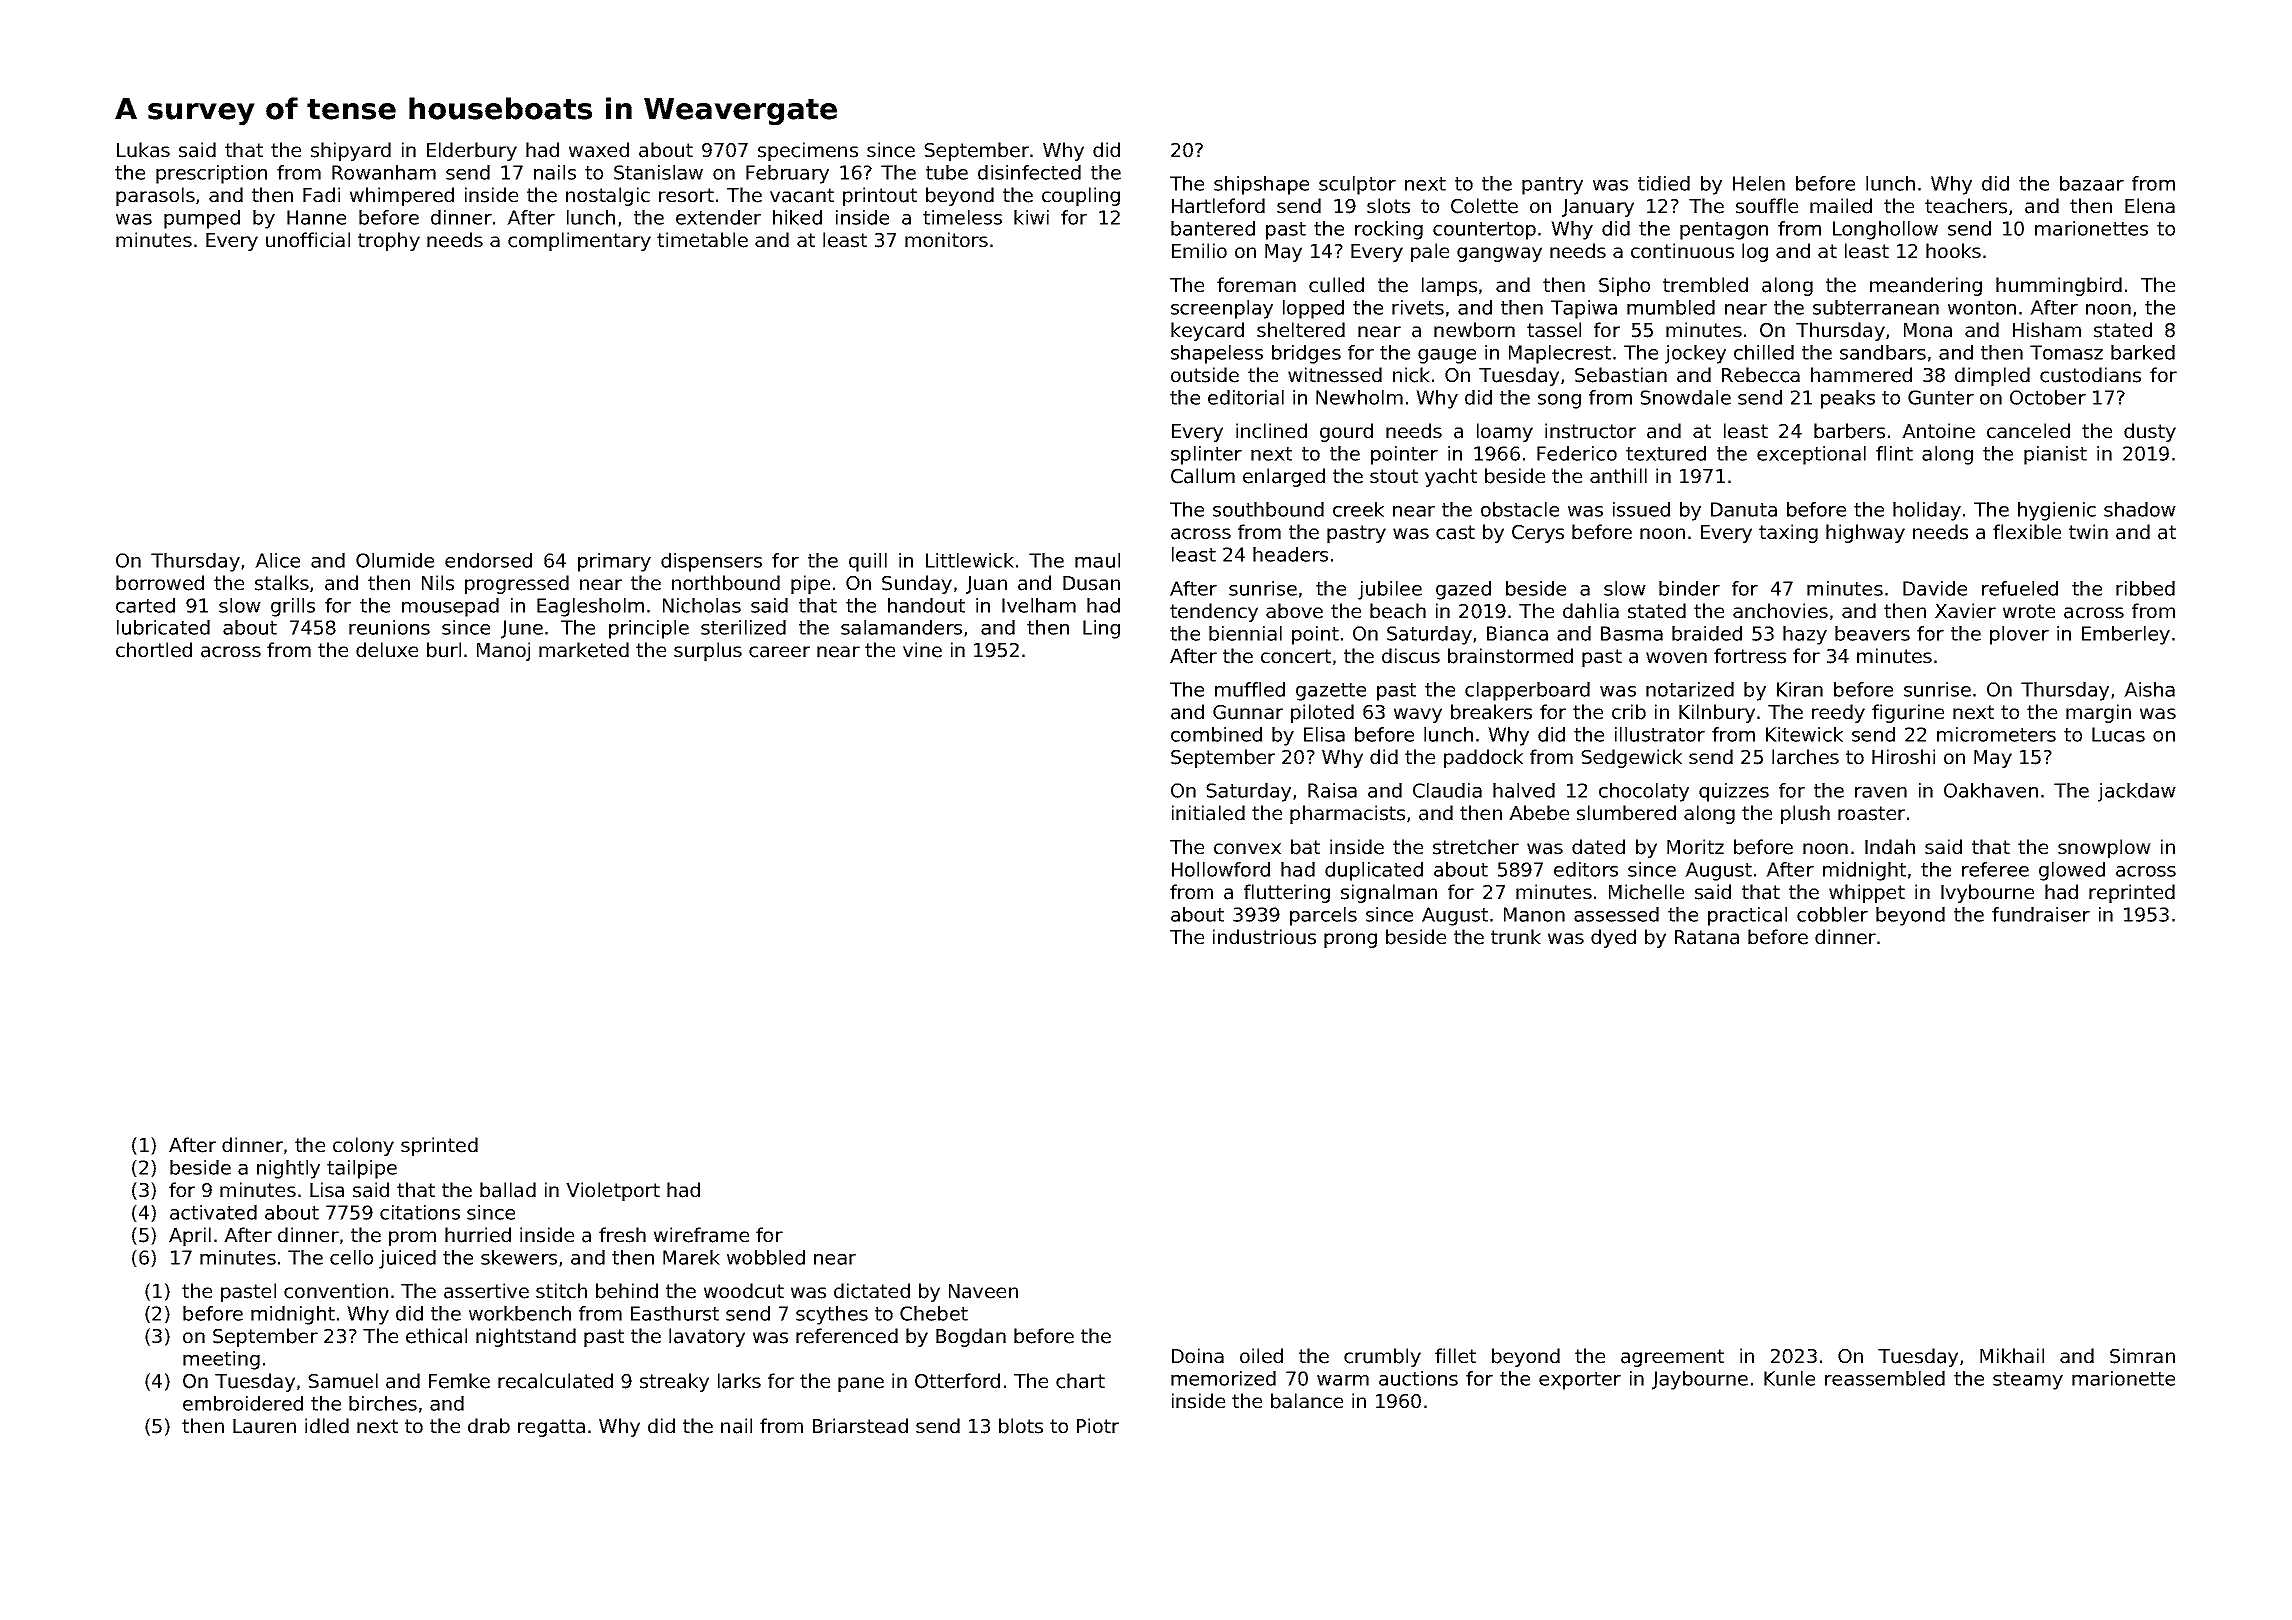  Describe the element at coordinates (1744, 509) in the screenshot. I see `Danuta` at that location.
